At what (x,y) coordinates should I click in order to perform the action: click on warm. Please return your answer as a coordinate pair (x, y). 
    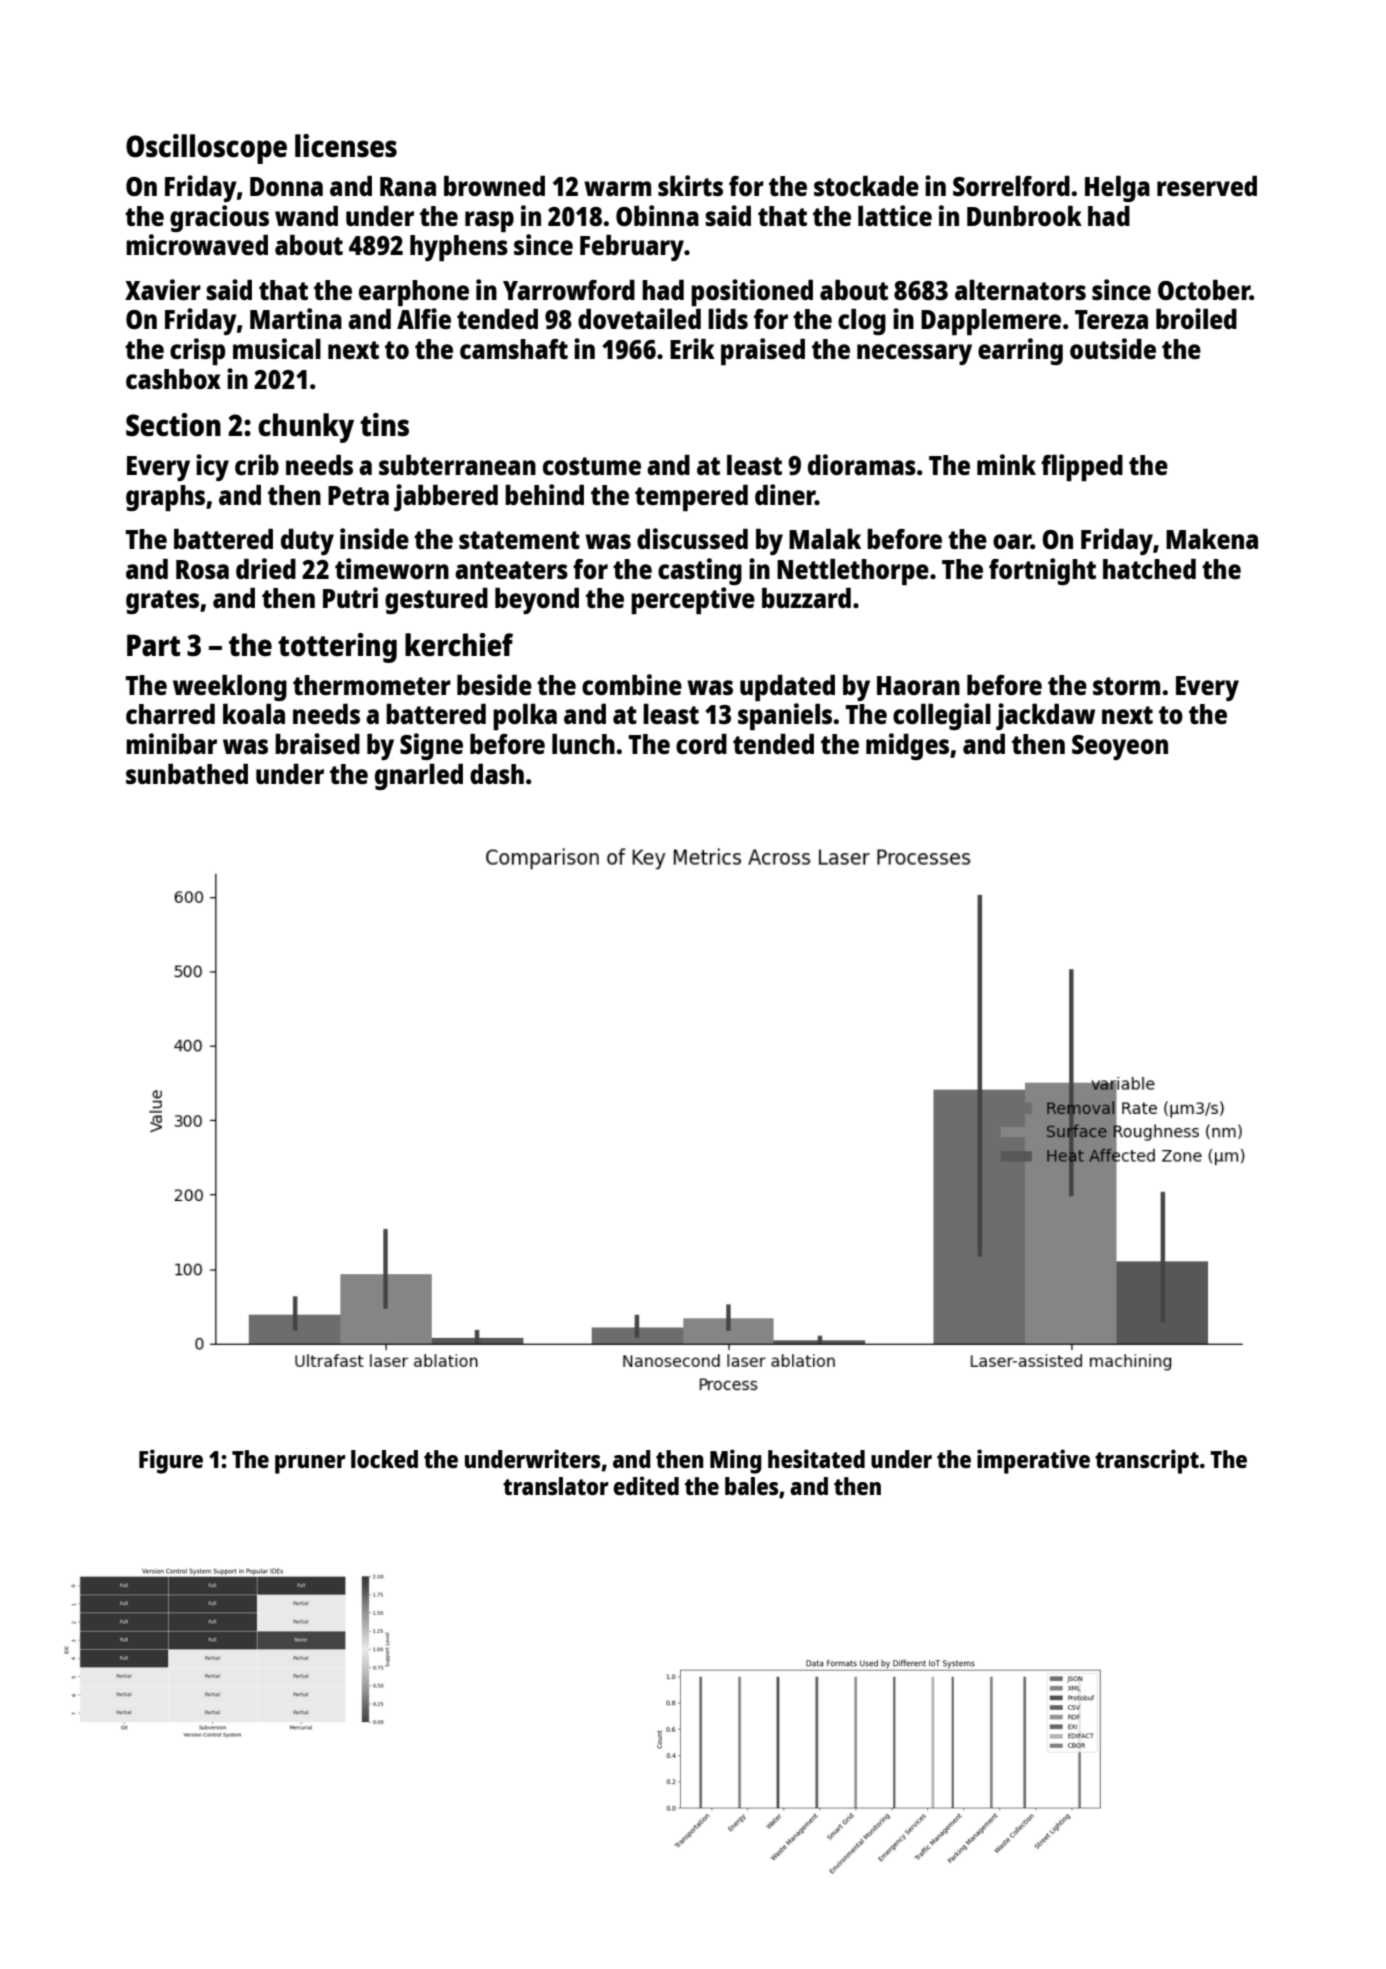
    Looking at the image, I should click on (617, 188).
